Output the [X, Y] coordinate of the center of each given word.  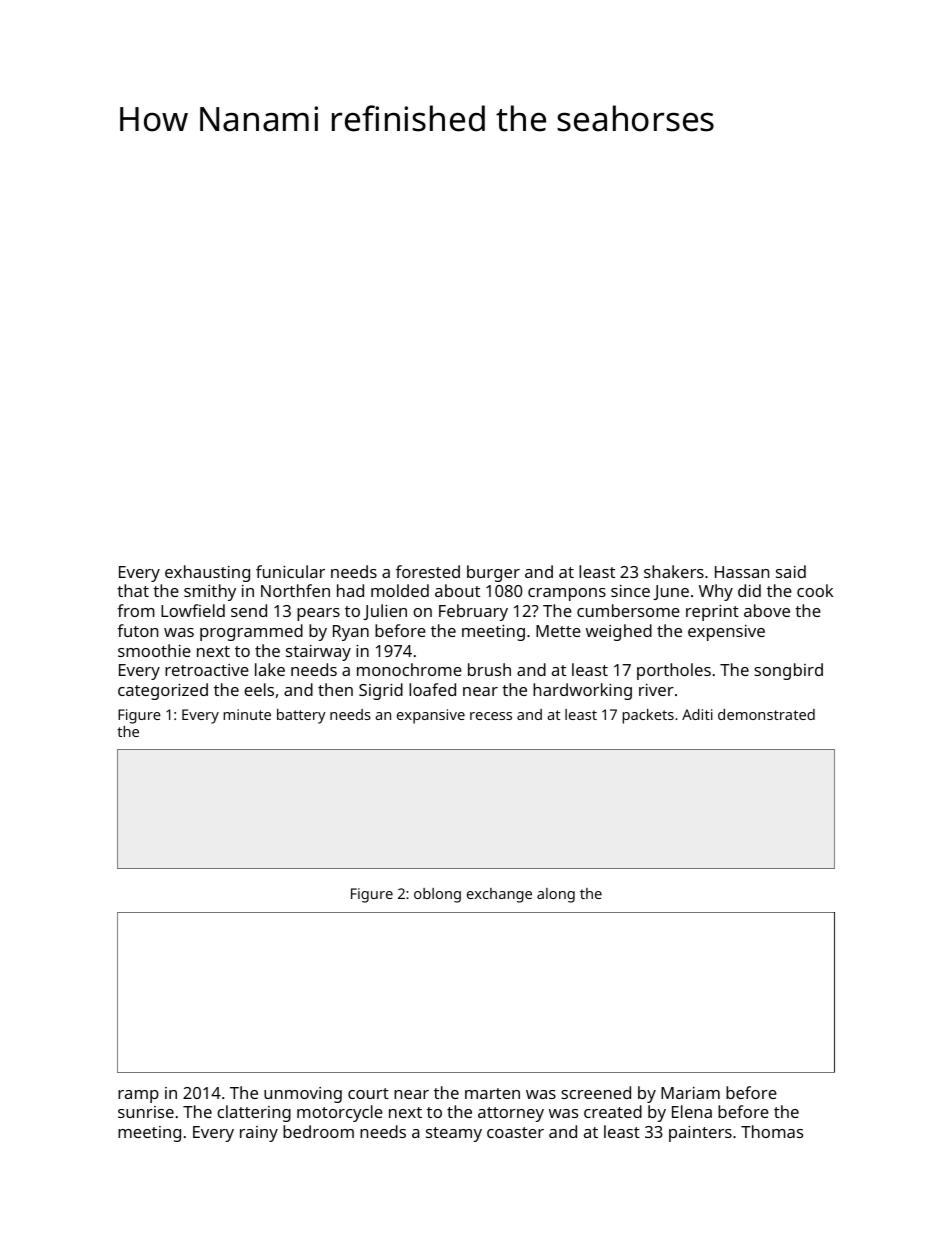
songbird [788, 671]
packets [648, 716]
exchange [499, 895]
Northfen [295, 590]
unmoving [303, 1095]
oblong [437, 895]
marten [492, 1093]
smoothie [154, 650]
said [791, 571]
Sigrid [381, 691]
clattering [254, 1113]
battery [301, 716]
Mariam [690, 1093]
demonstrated [766, 714]
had [350, 590]
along [556, 895]
